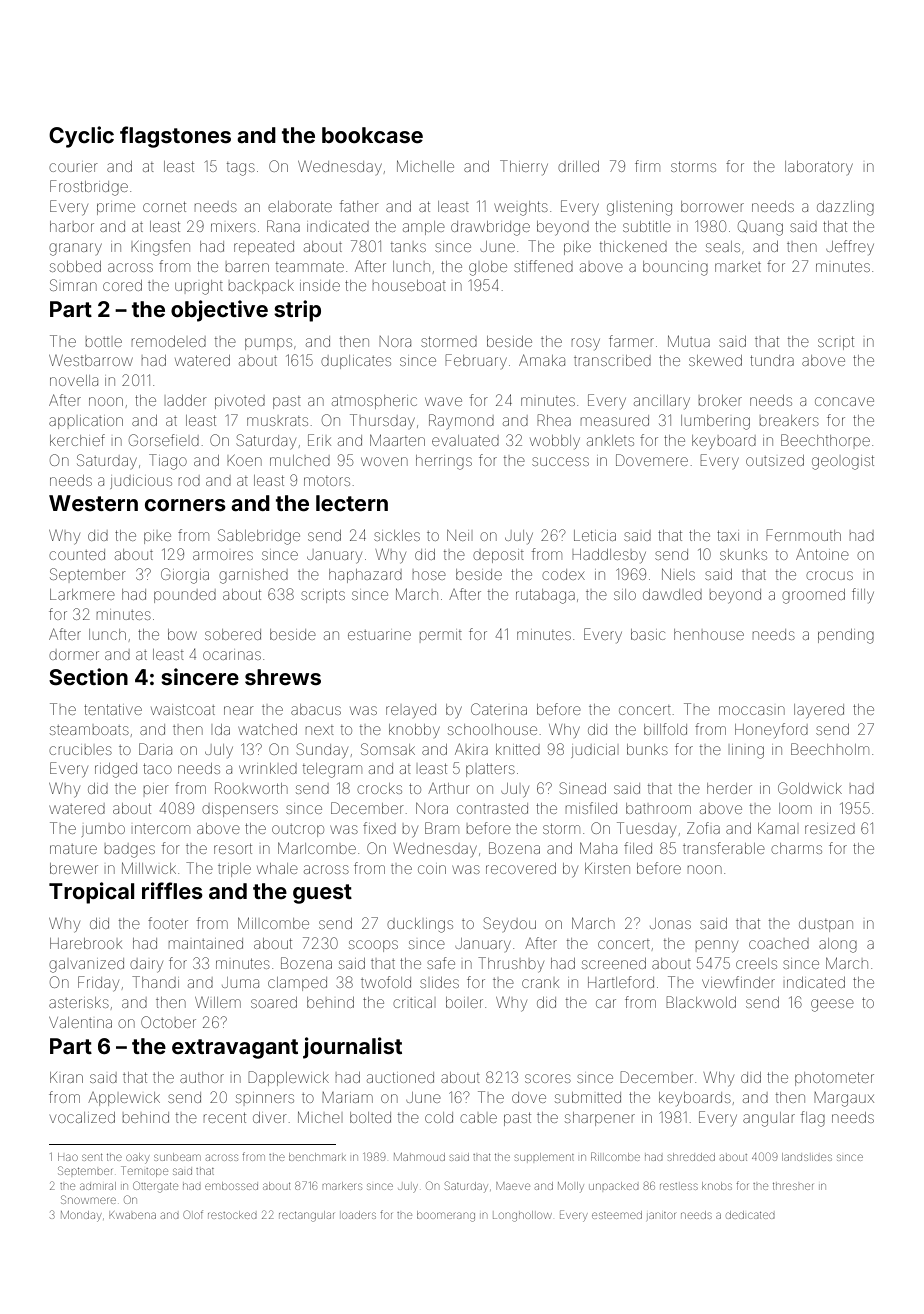 This screenshot has width=924, height=1314. What do you see at coordinates (386, 982) in the screenshot?
I see `twofold` at bounding box center [386, 982].
